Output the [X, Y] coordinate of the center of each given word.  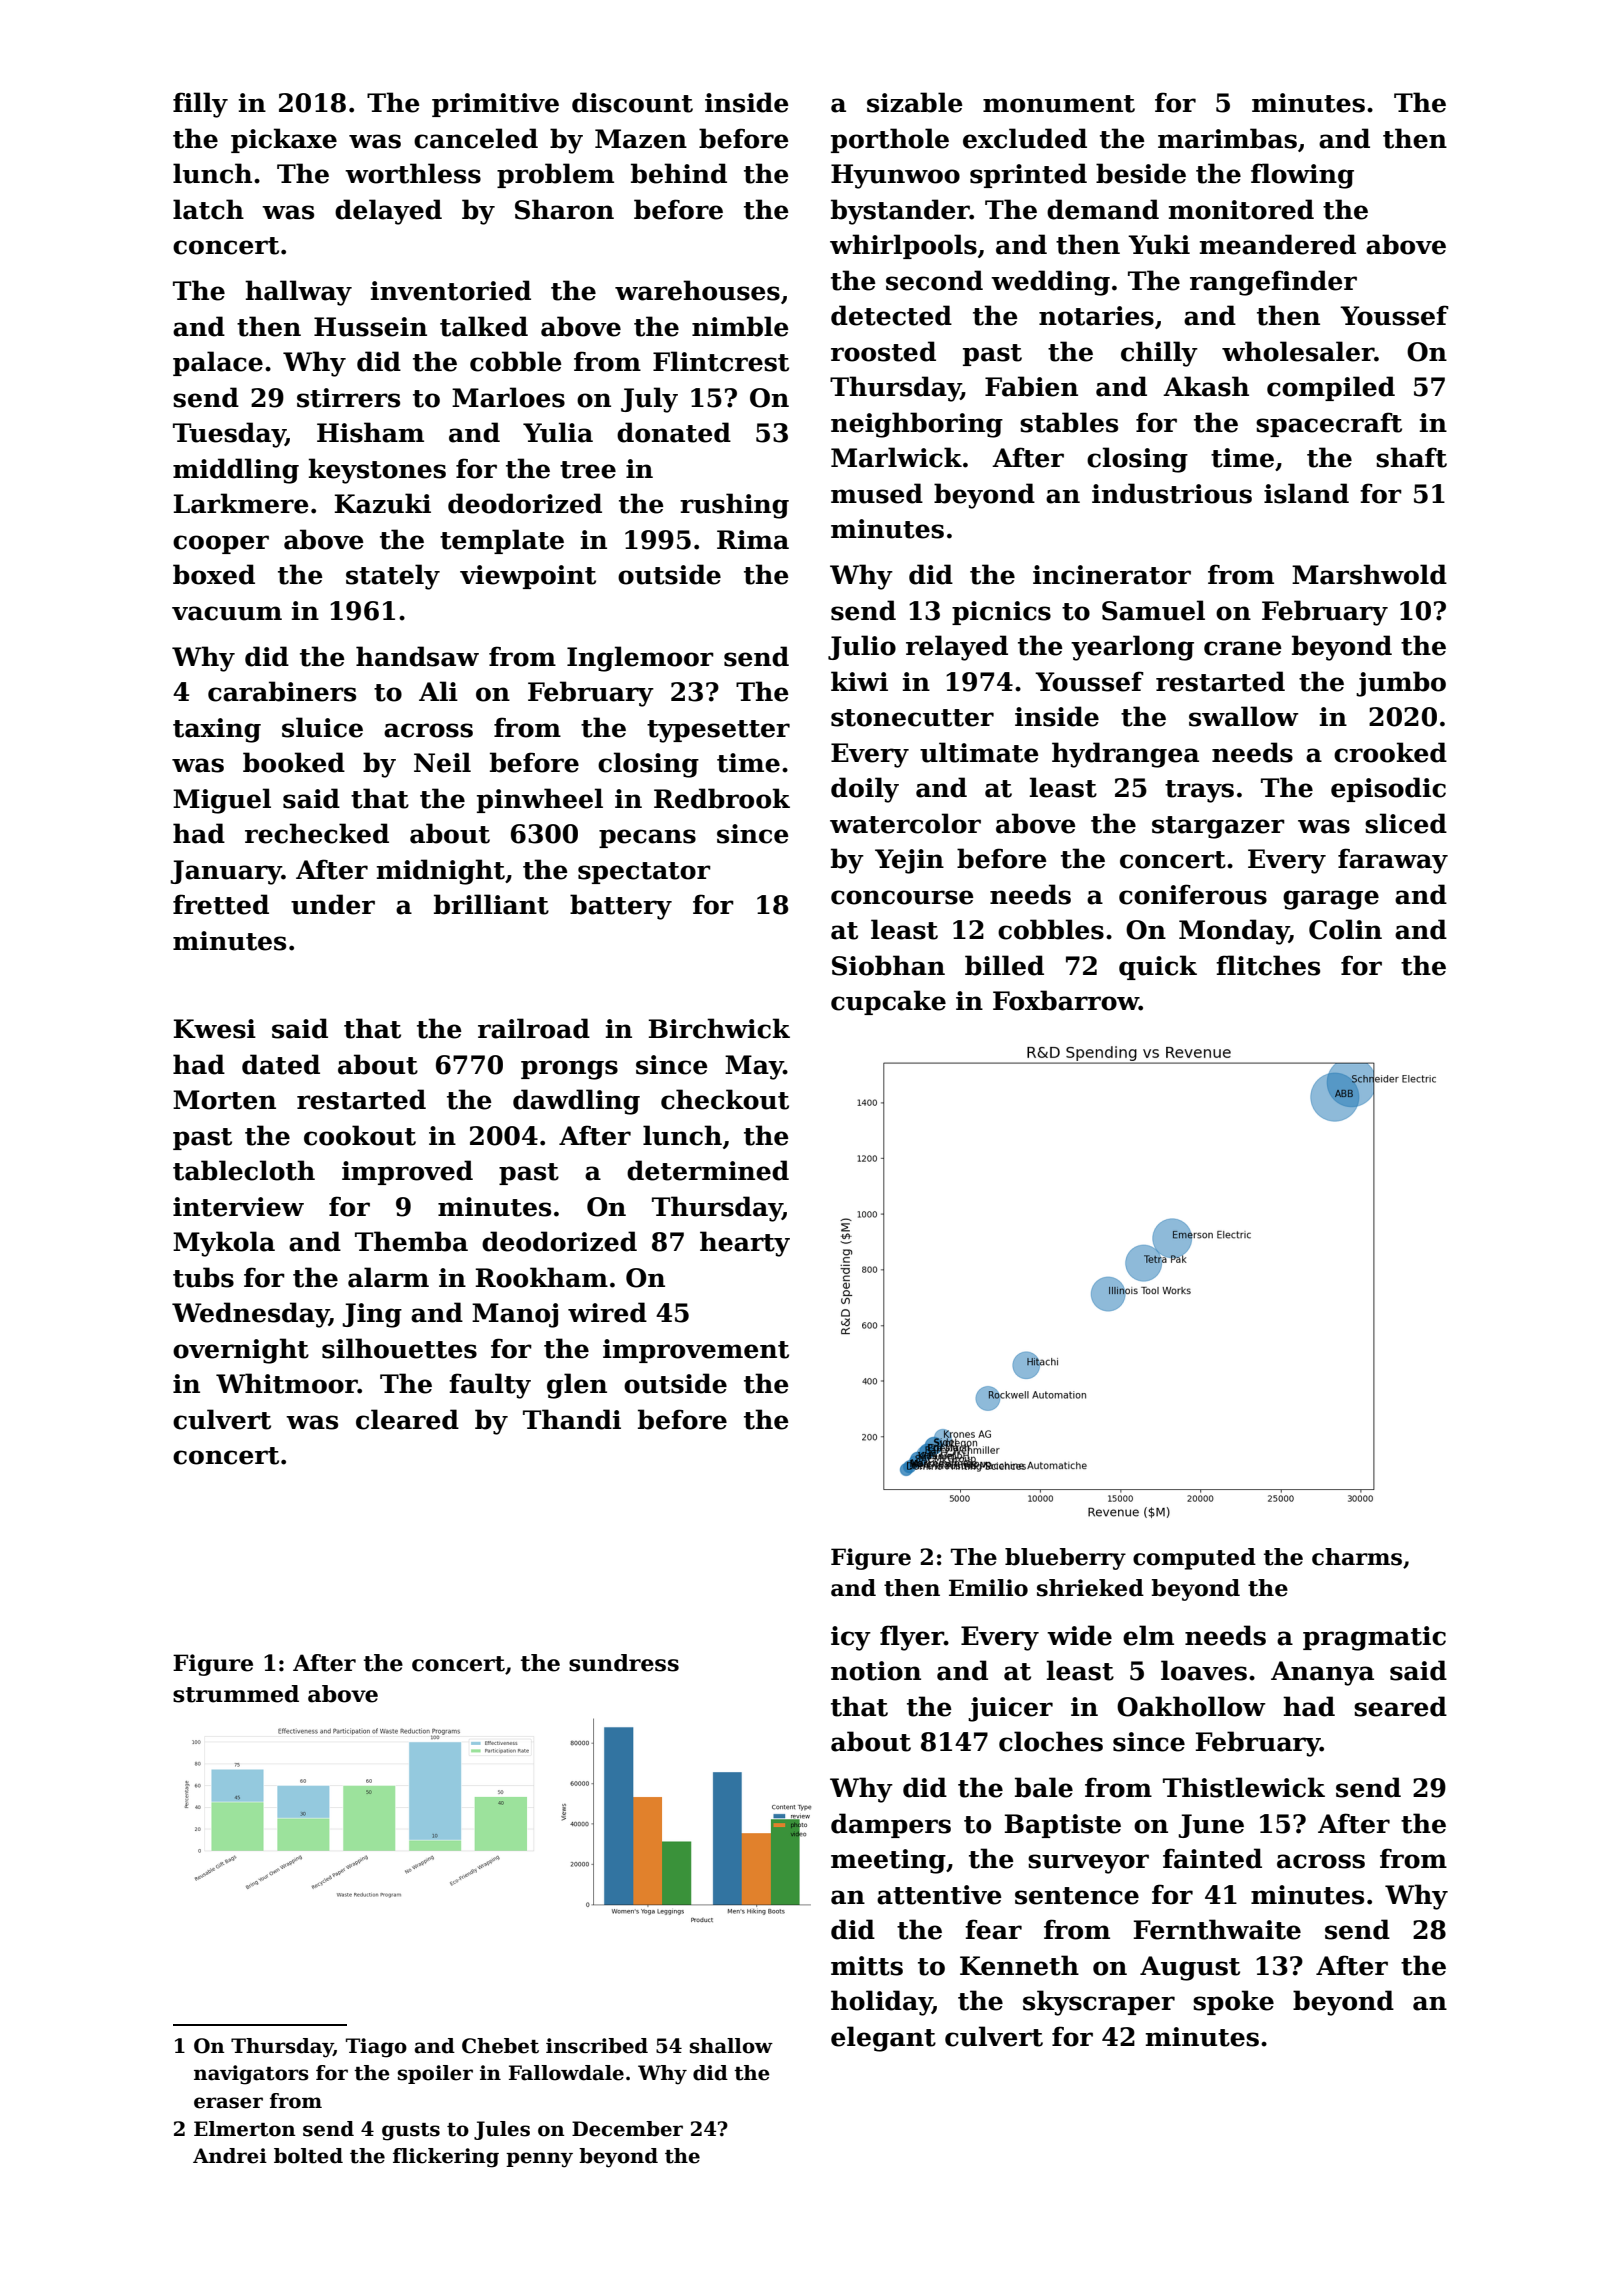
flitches [1268, 965]
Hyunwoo [895, 176]
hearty [745, 1244]
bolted [308, 2156]
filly [200, 105]
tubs [203, 1277]
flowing [1302, 176]
